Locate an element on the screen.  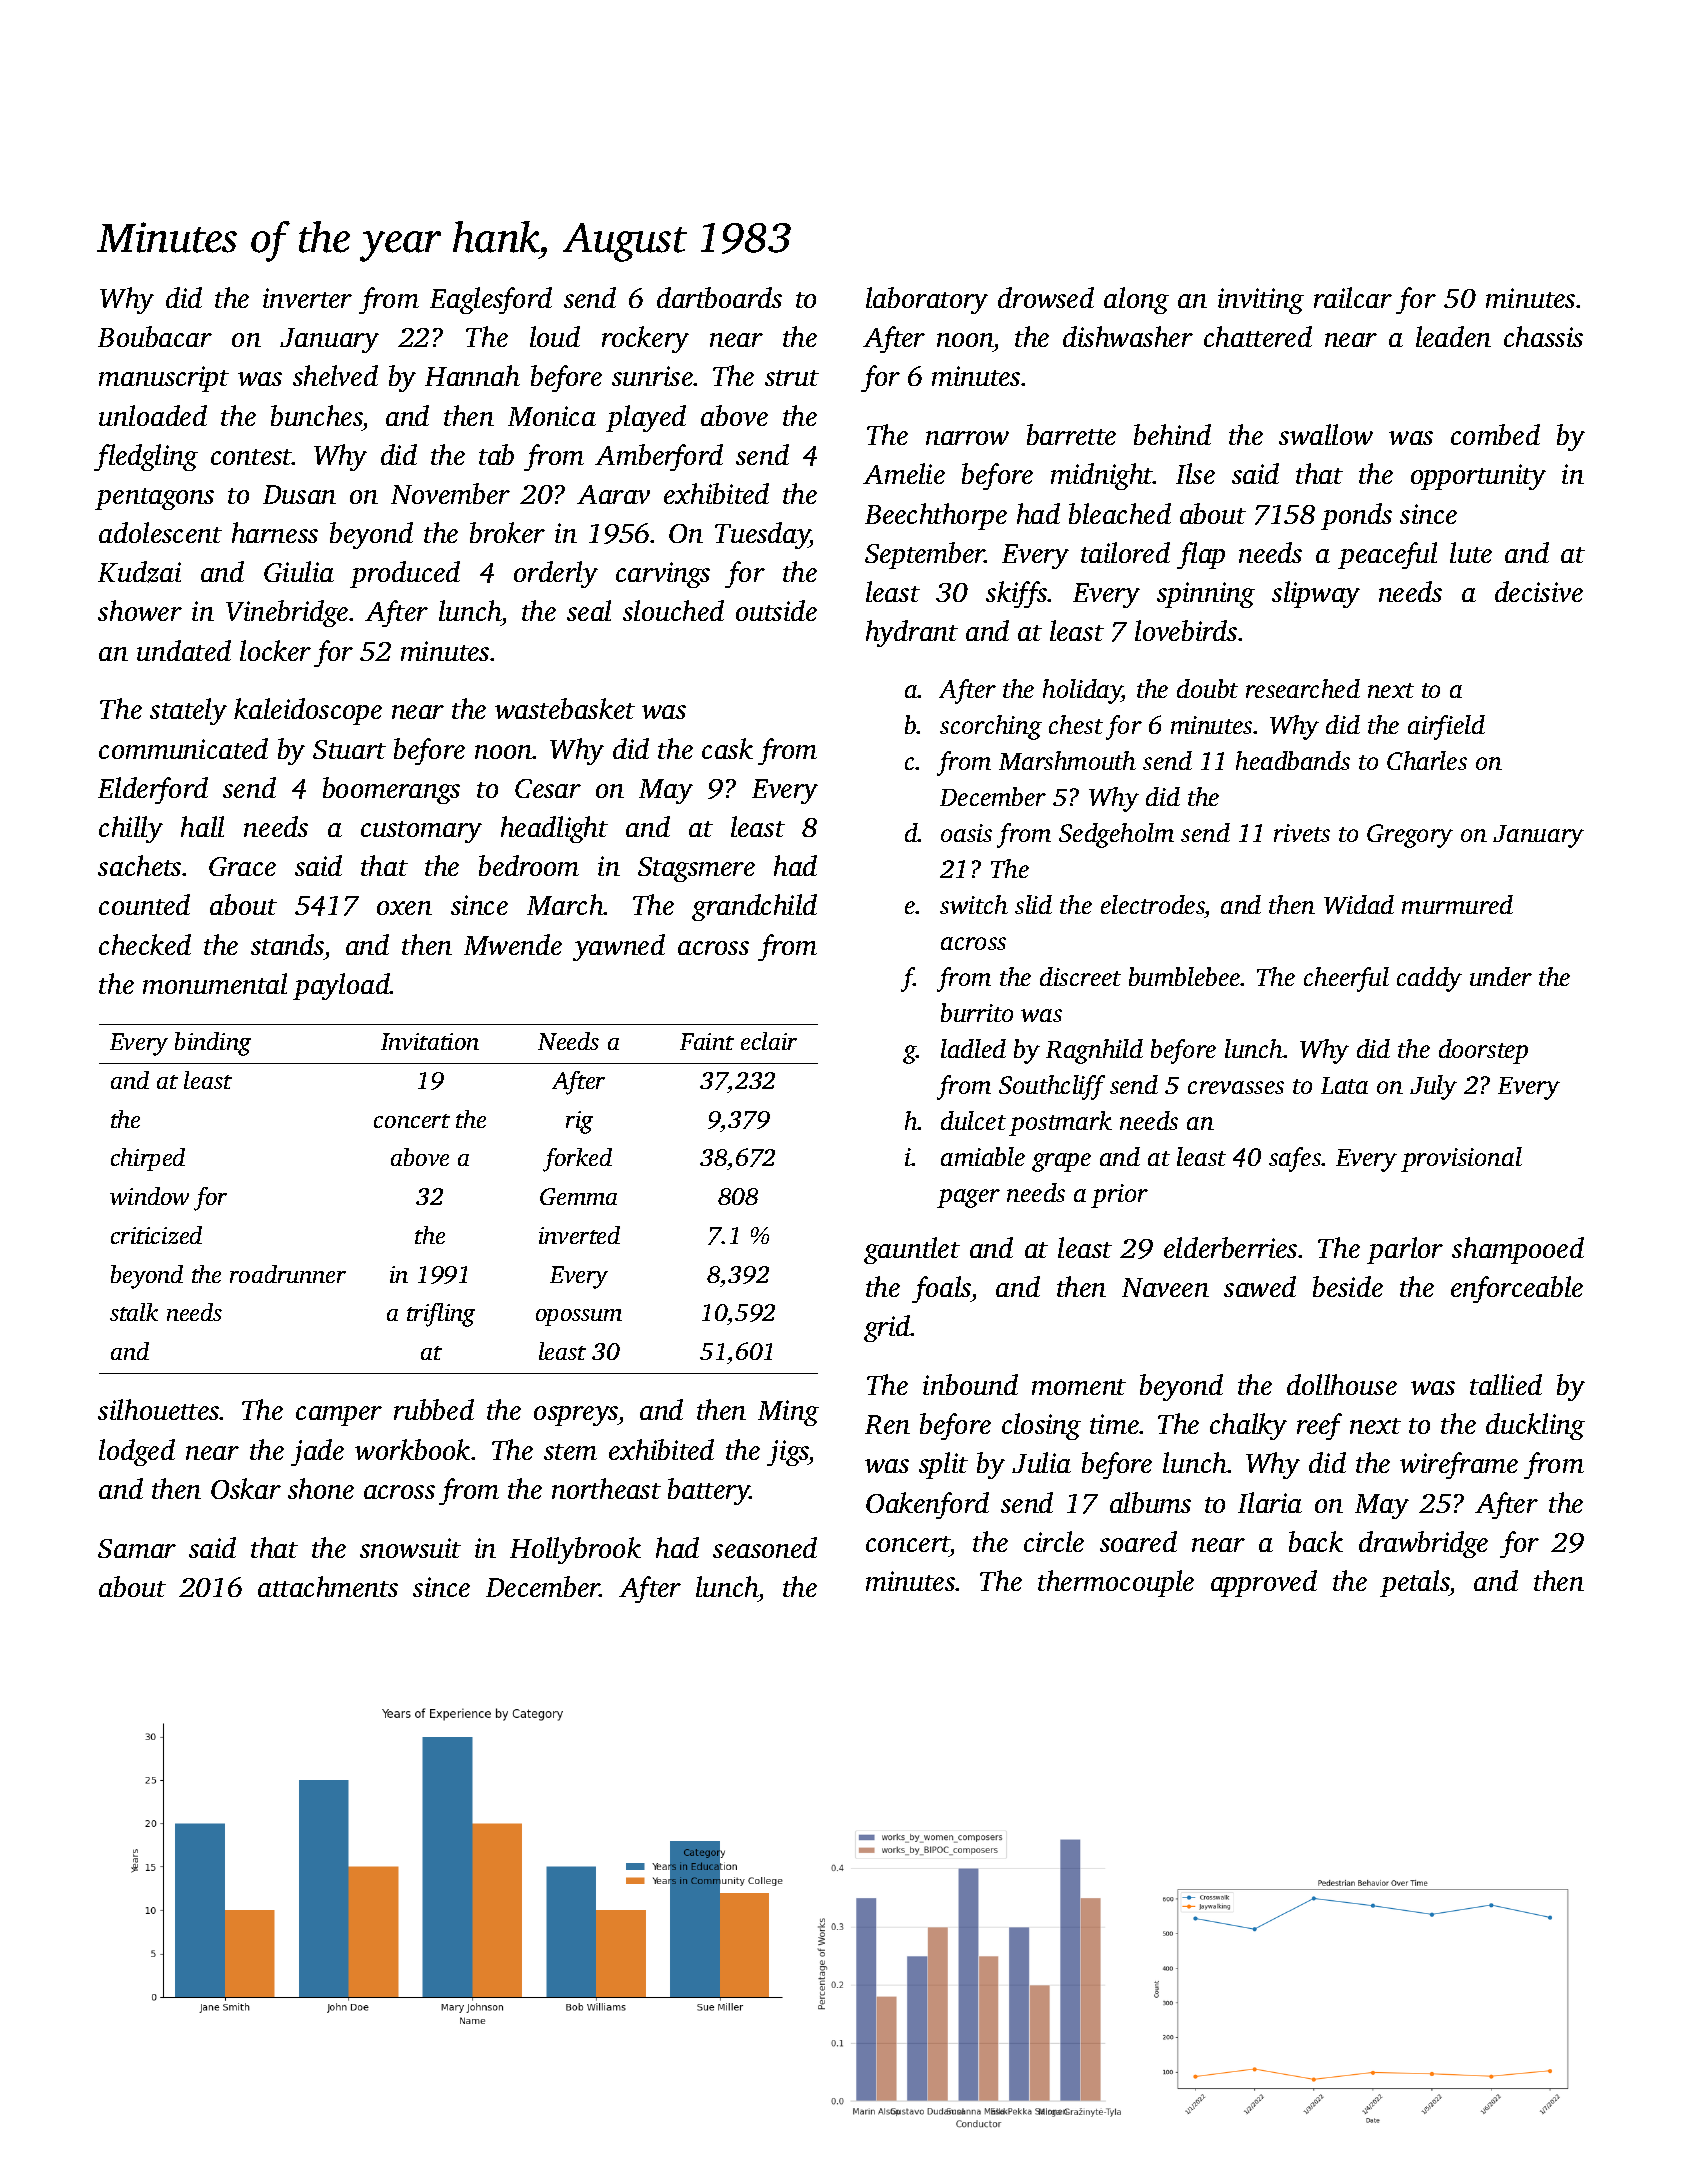
pentagons is located at coordinates (154, 499).
